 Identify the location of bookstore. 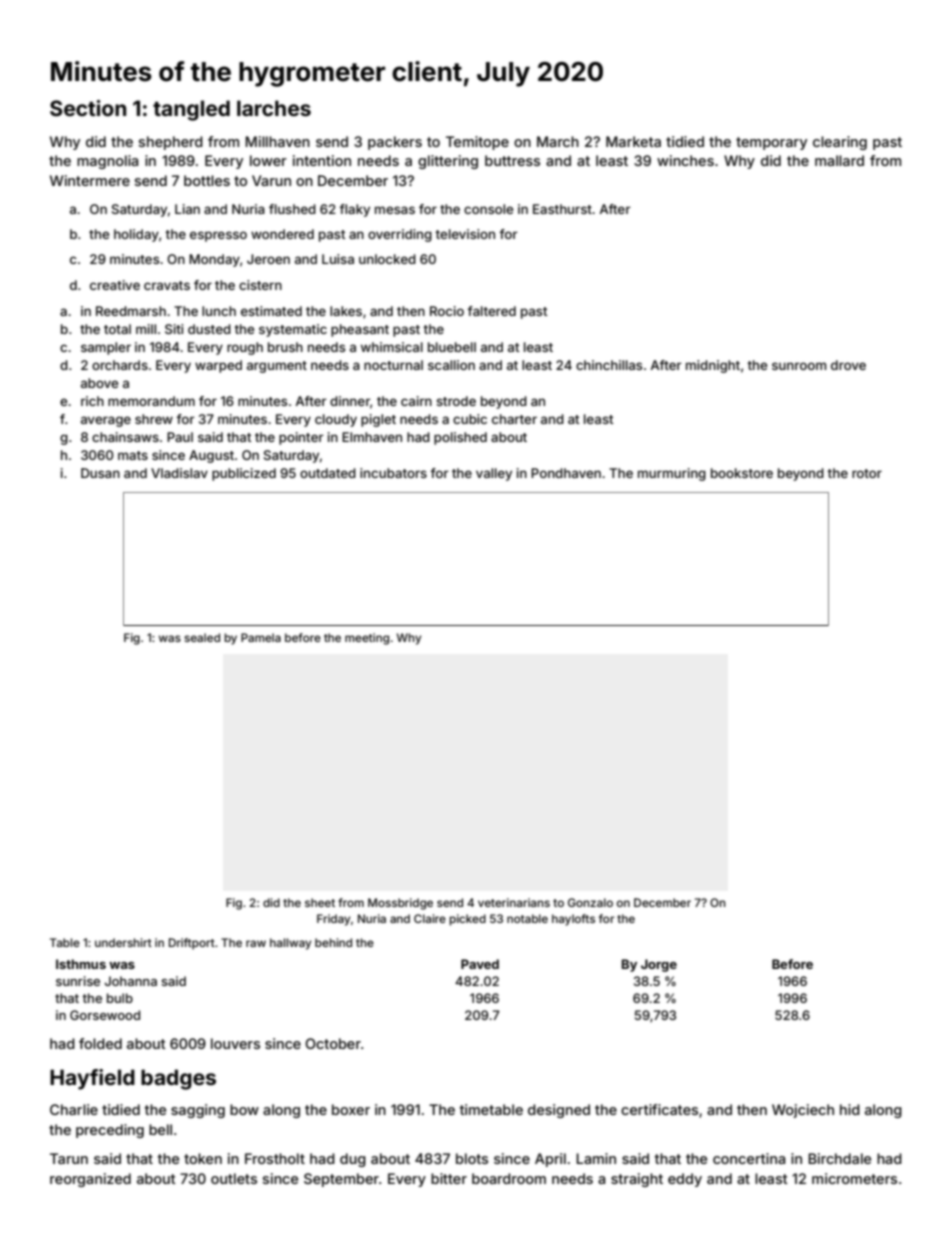
(742, 473).
